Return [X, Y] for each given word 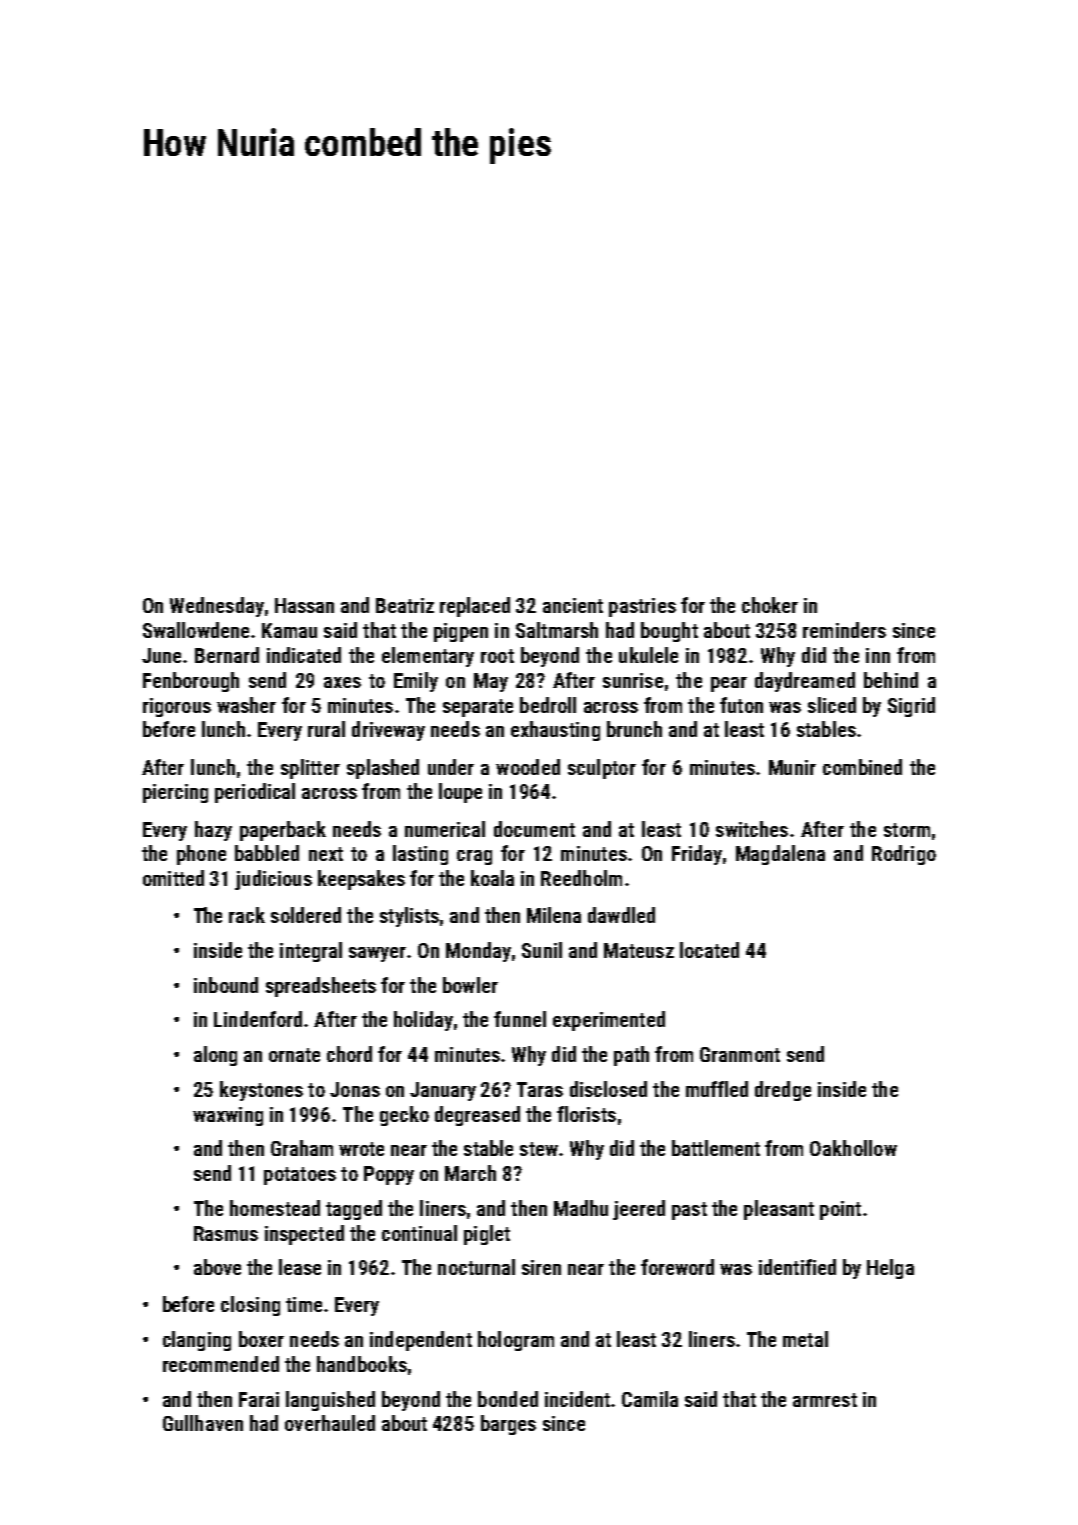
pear [729, 684]
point [840, 1210]
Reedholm [581, 878]
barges [508, 1425]
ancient [573, 605]
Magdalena [780, 855]
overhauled [330, 1423]
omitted [173, 878]
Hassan [304, 605]
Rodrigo [904, 855]
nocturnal [476, 1267]
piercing [175, 793]
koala [492, 878]
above [217, 1267]
